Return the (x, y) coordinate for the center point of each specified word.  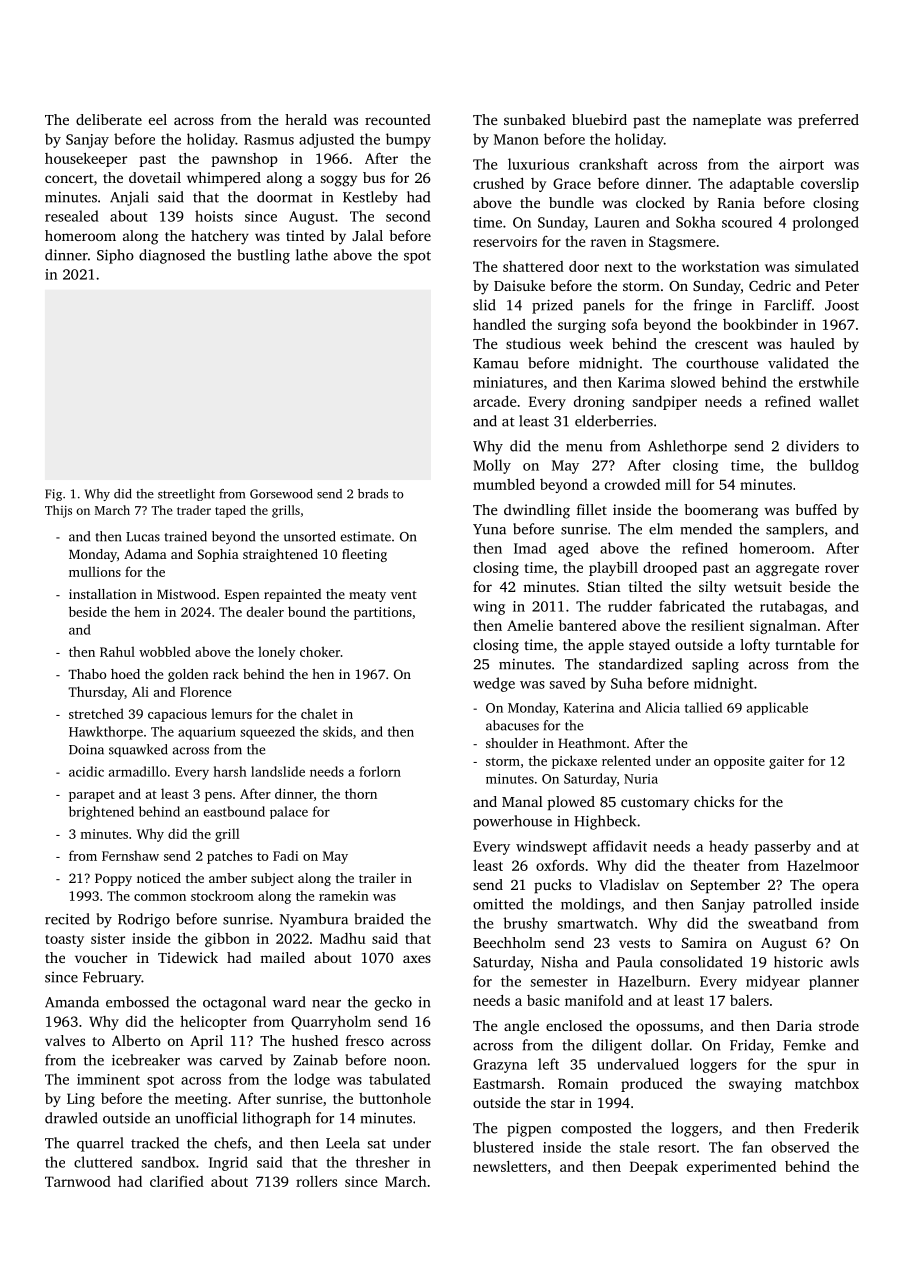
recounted (398, 119)
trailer (377, 878)
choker (320, 651)
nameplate (727, 121)
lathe (312, 255)
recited (67, 919)
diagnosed (172, 256)
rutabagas (792, 607)
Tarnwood (78, 1181)
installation (103, 594)
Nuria (641, 779)
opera (840, 888)
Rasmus (269, 139)
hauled (812, 343)
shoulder (512, 743)
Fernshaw (130, 856)
